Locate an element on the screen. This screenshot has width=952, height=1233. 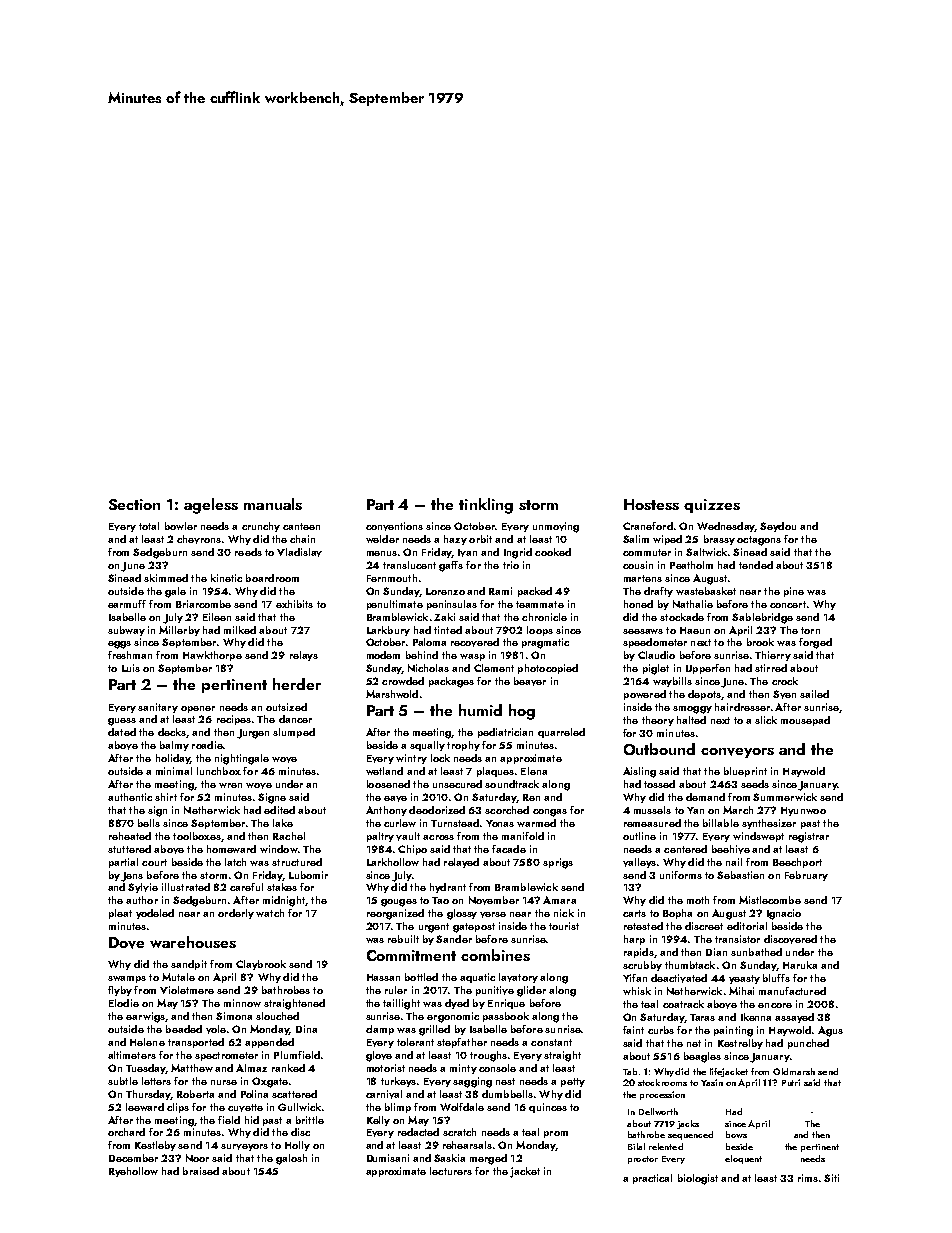
pragmatic is located at coordinates (545, 643).
